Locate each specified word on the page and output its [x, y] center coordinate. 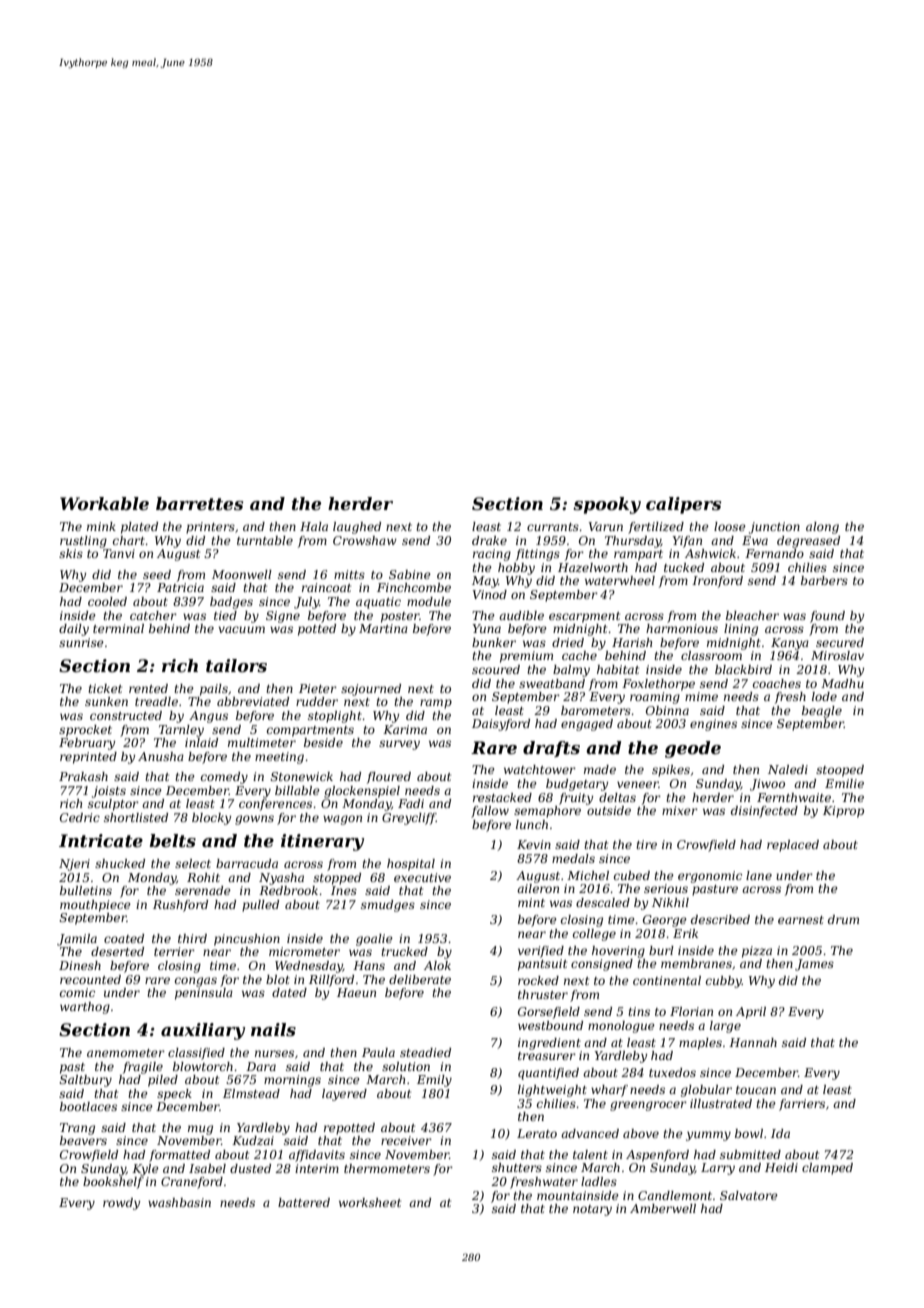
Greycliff [409, 819]
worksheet [370, 1202]
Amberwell [663, 1208]
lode [824, 696]
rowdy [121, 1204]
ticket [105, 688]
